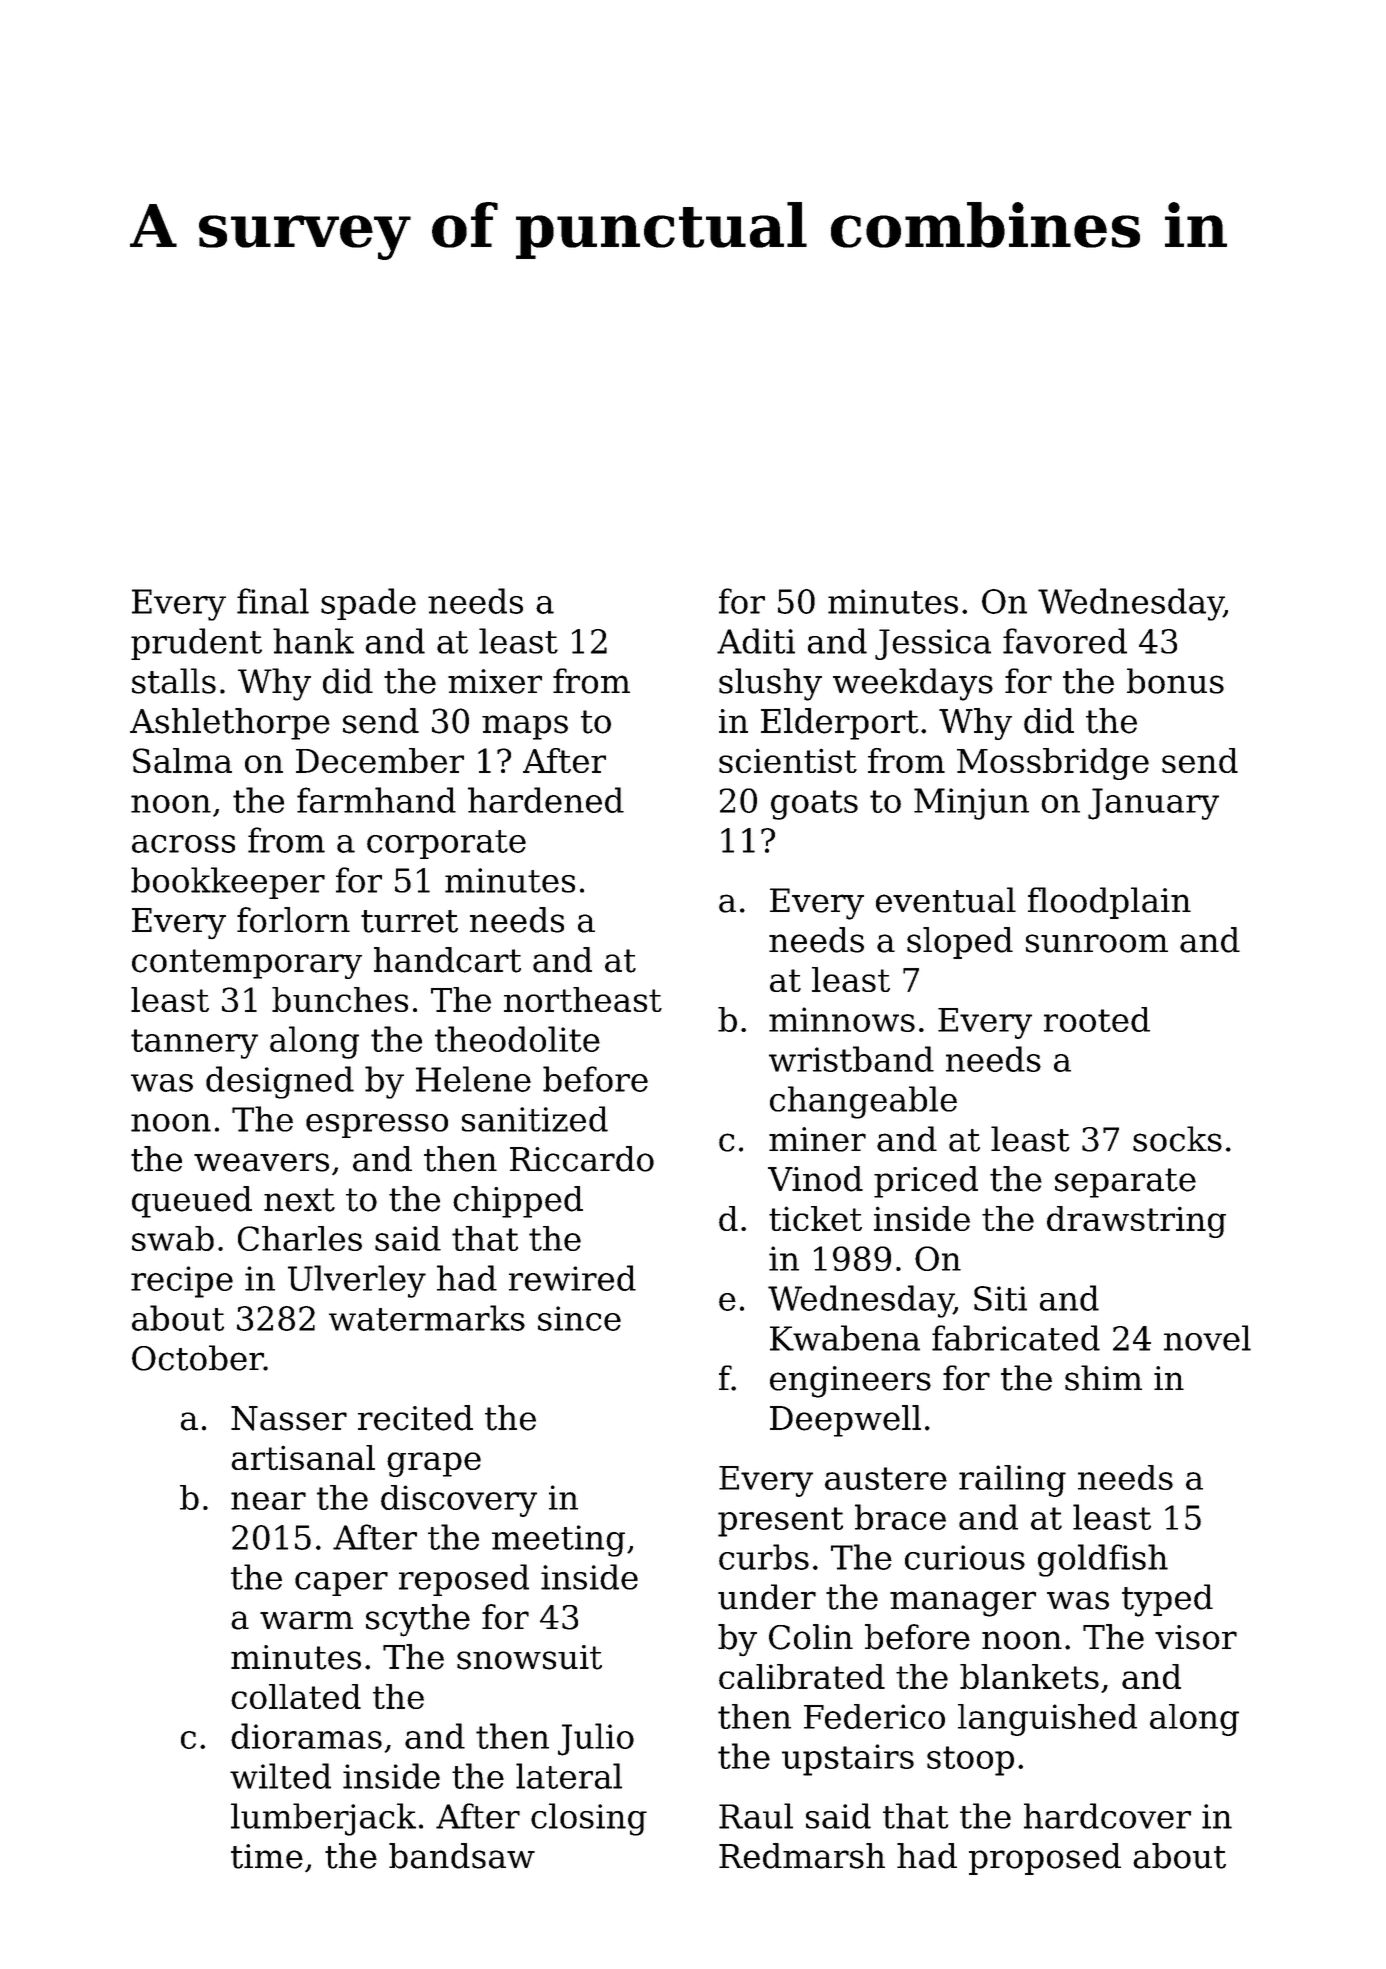  What do you see at coordinates (1103, 1560) in the document?
I see `goldfish` at bounding box center [1103, 1560].
